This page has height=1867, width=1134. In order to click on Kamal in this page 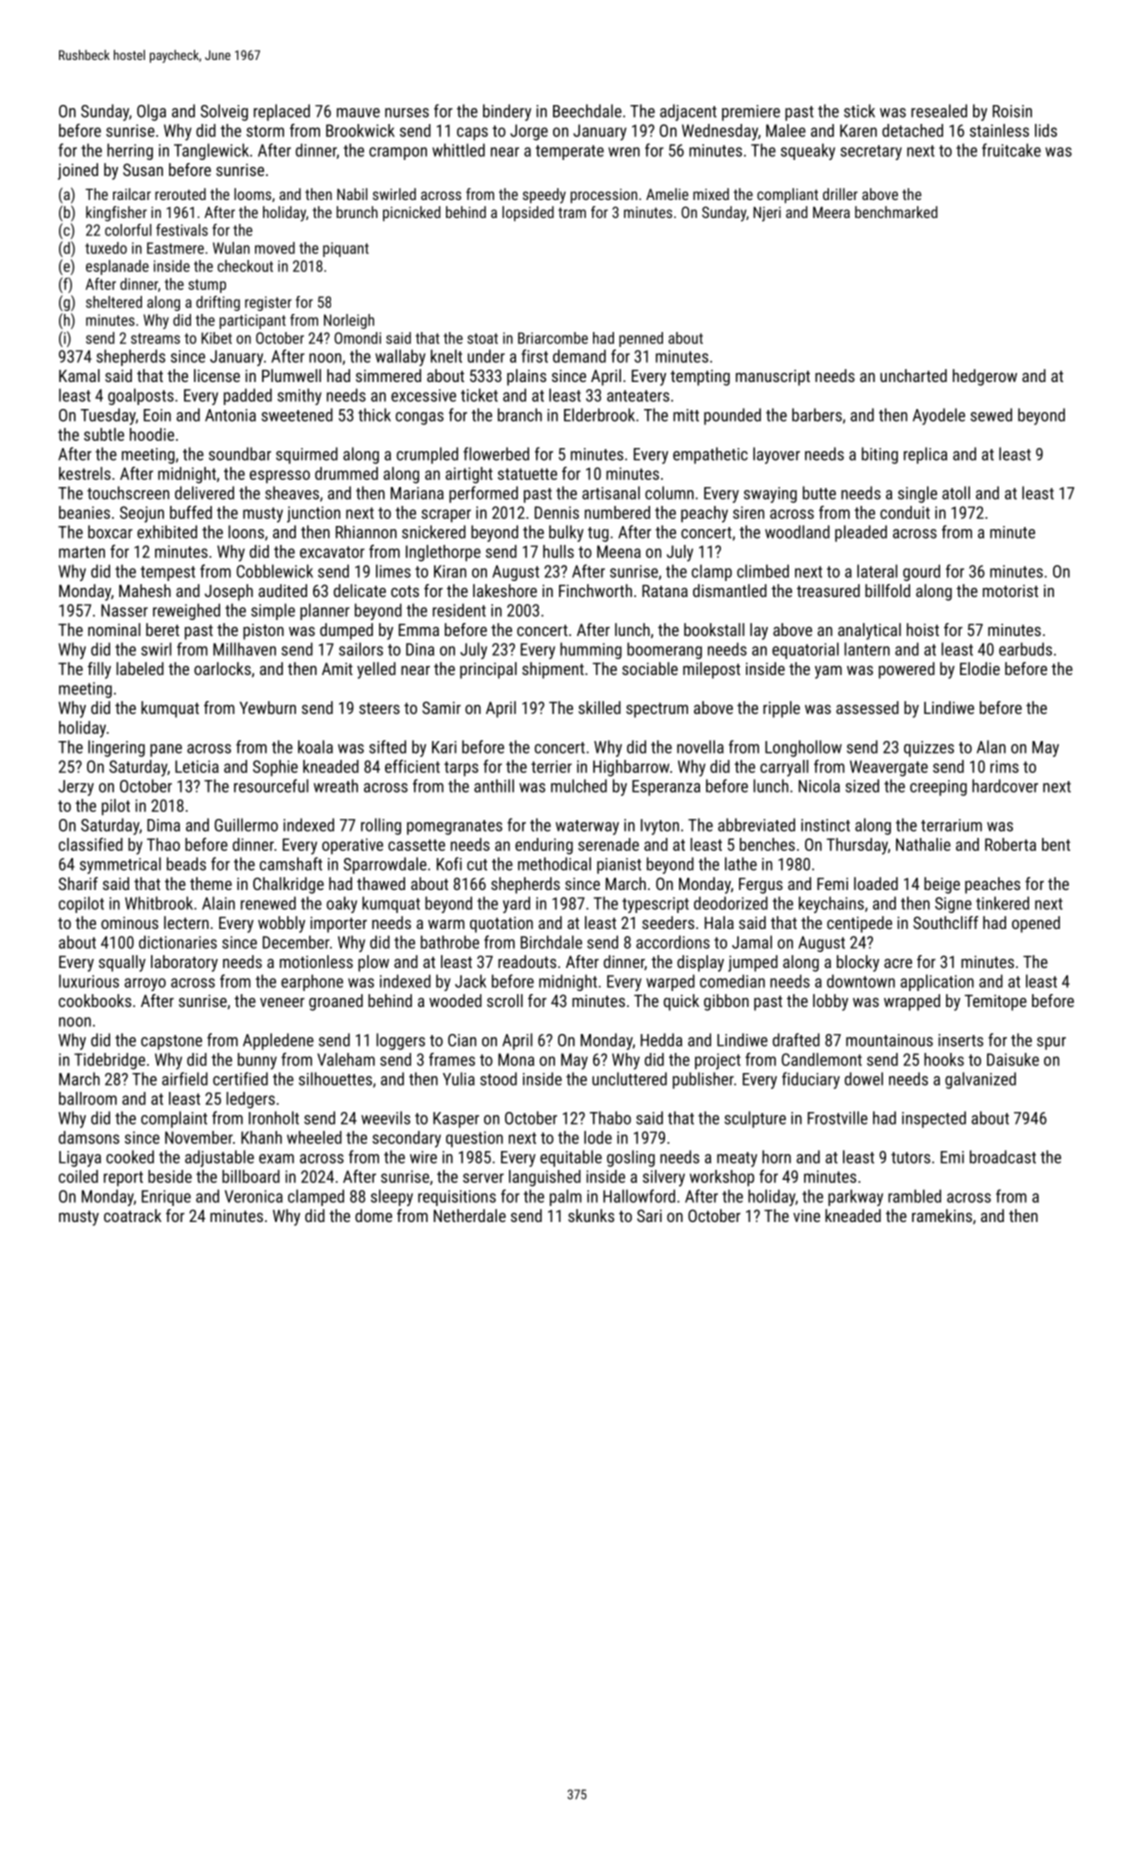, I will do `click(79, 375)`.
